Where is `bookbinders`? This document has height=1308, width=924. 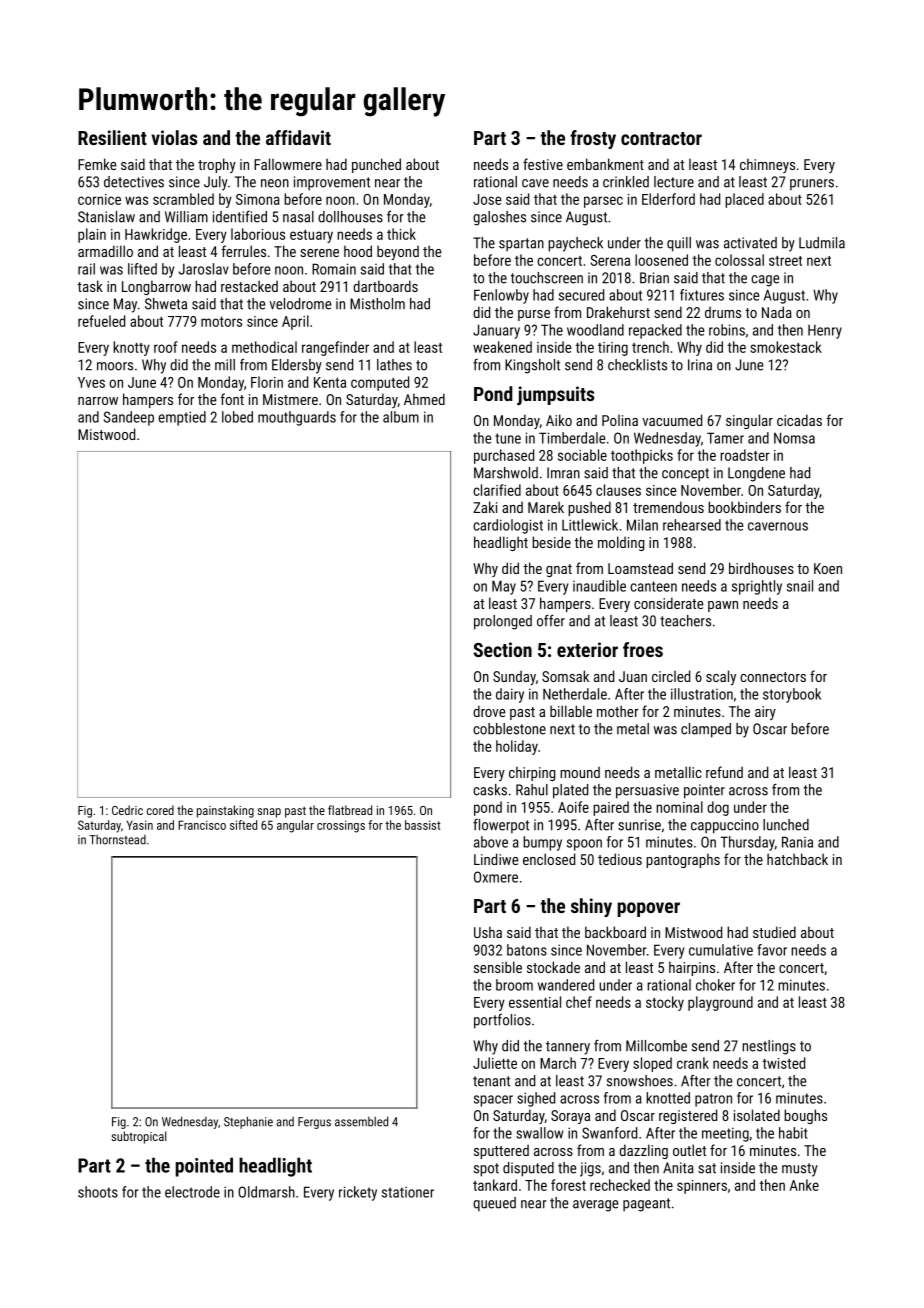
bookbinders is located at coordinates (744, 507).
